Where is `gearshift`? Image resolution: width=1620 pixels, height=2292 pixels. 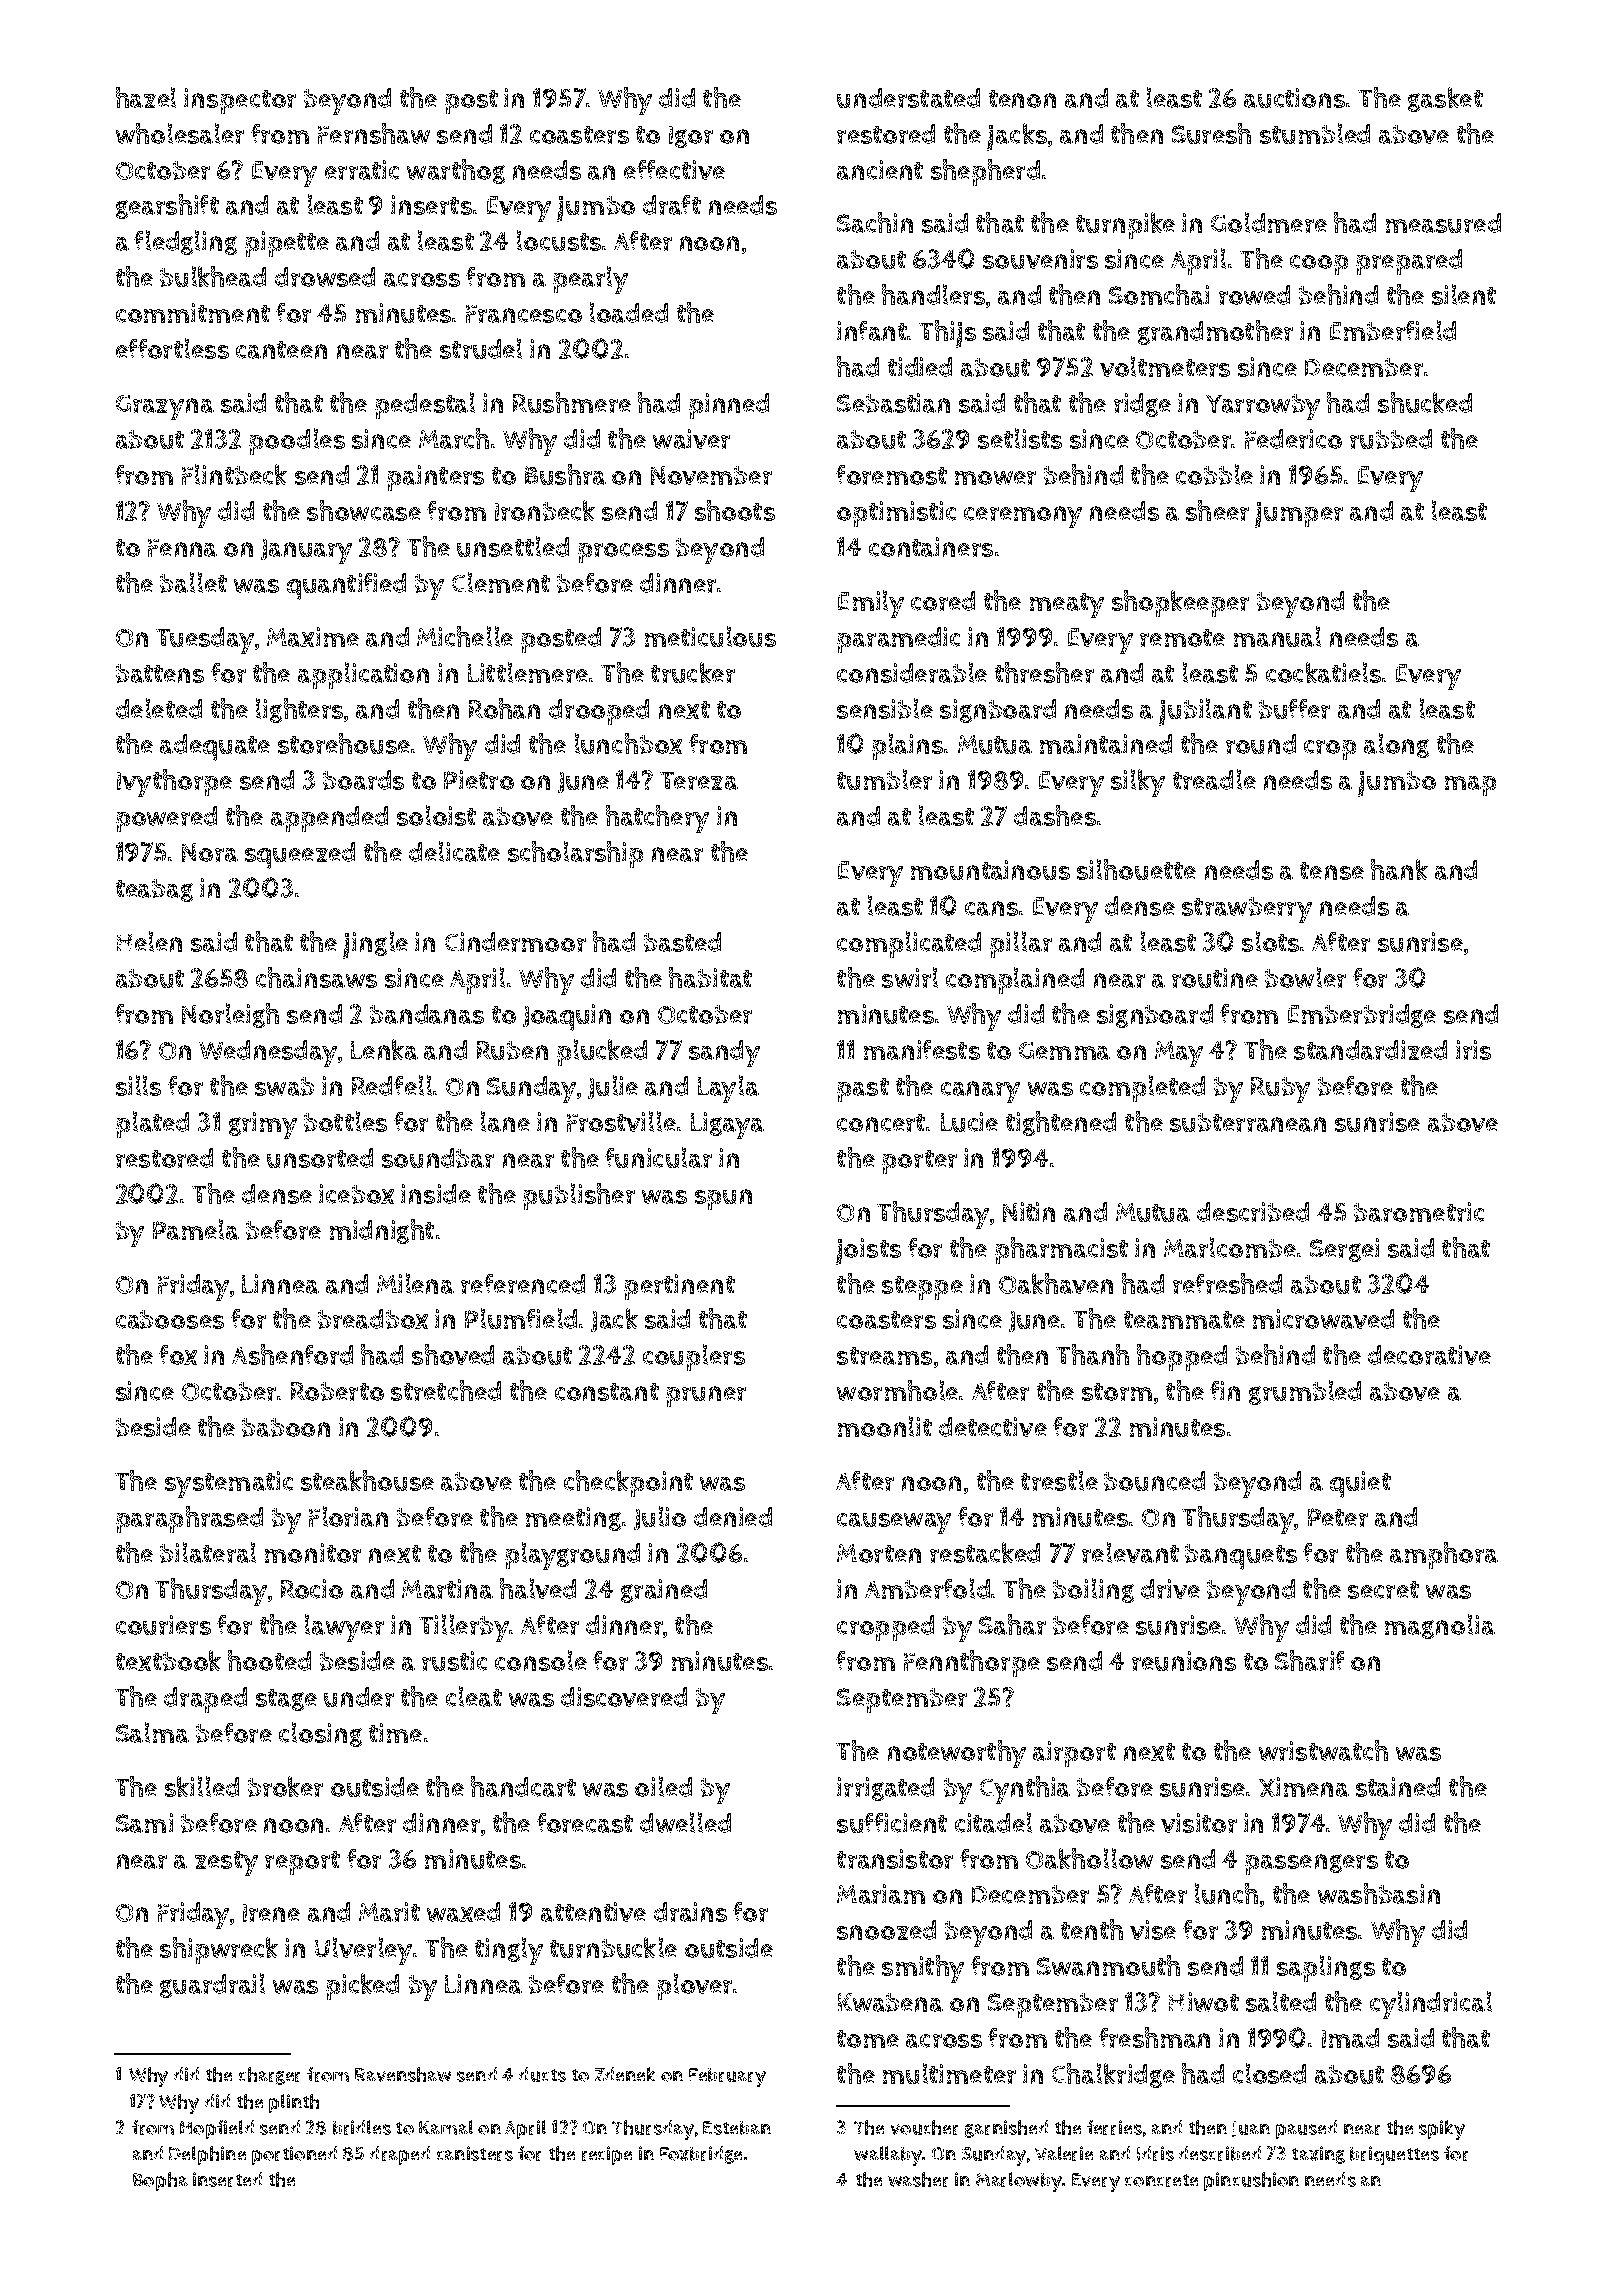
gearshift is located at coordinates (167, 206).
